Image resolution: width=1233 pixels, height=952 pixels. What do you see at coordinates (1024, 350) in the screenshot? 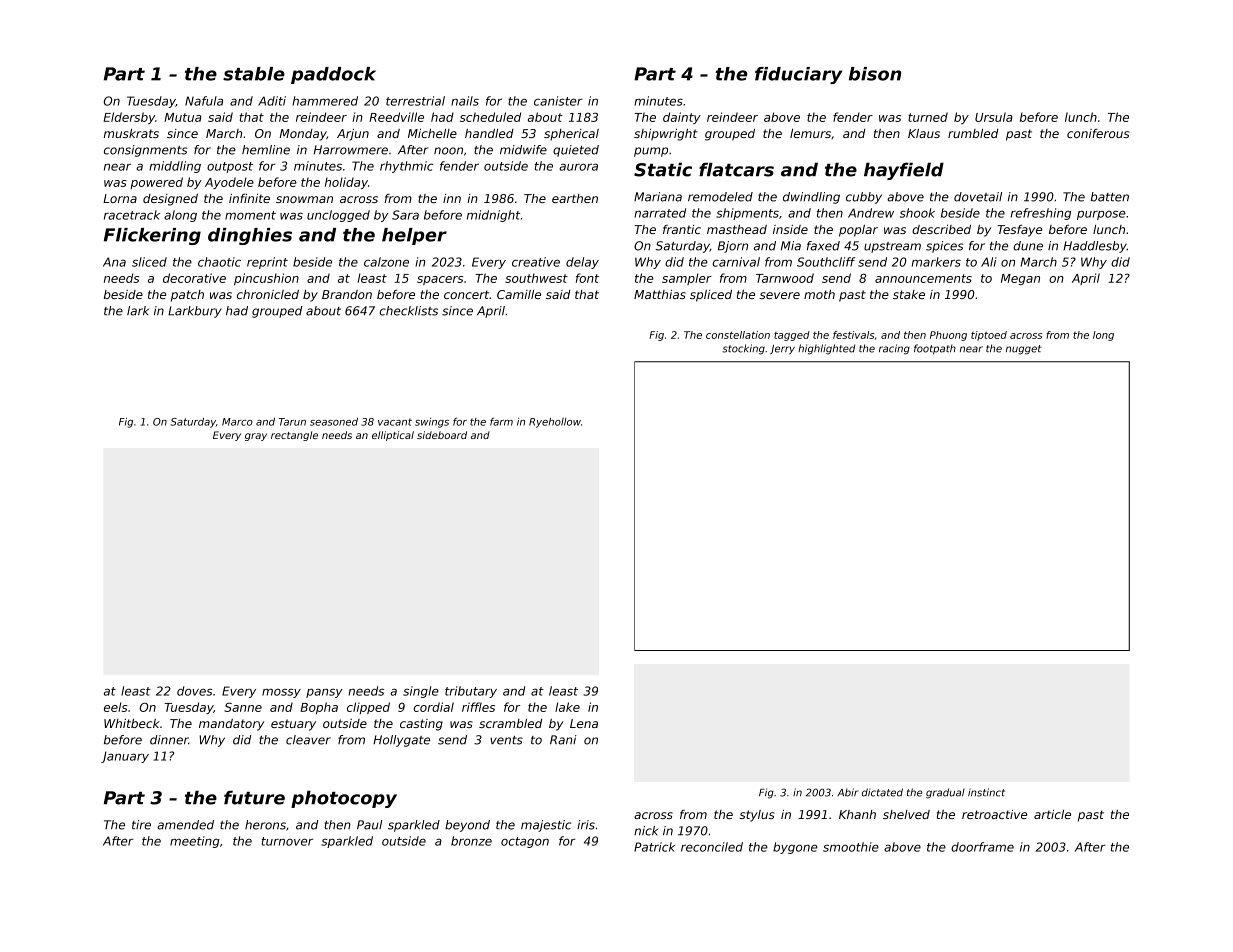
I see `nugget` at bounding box center [1024, 350].
